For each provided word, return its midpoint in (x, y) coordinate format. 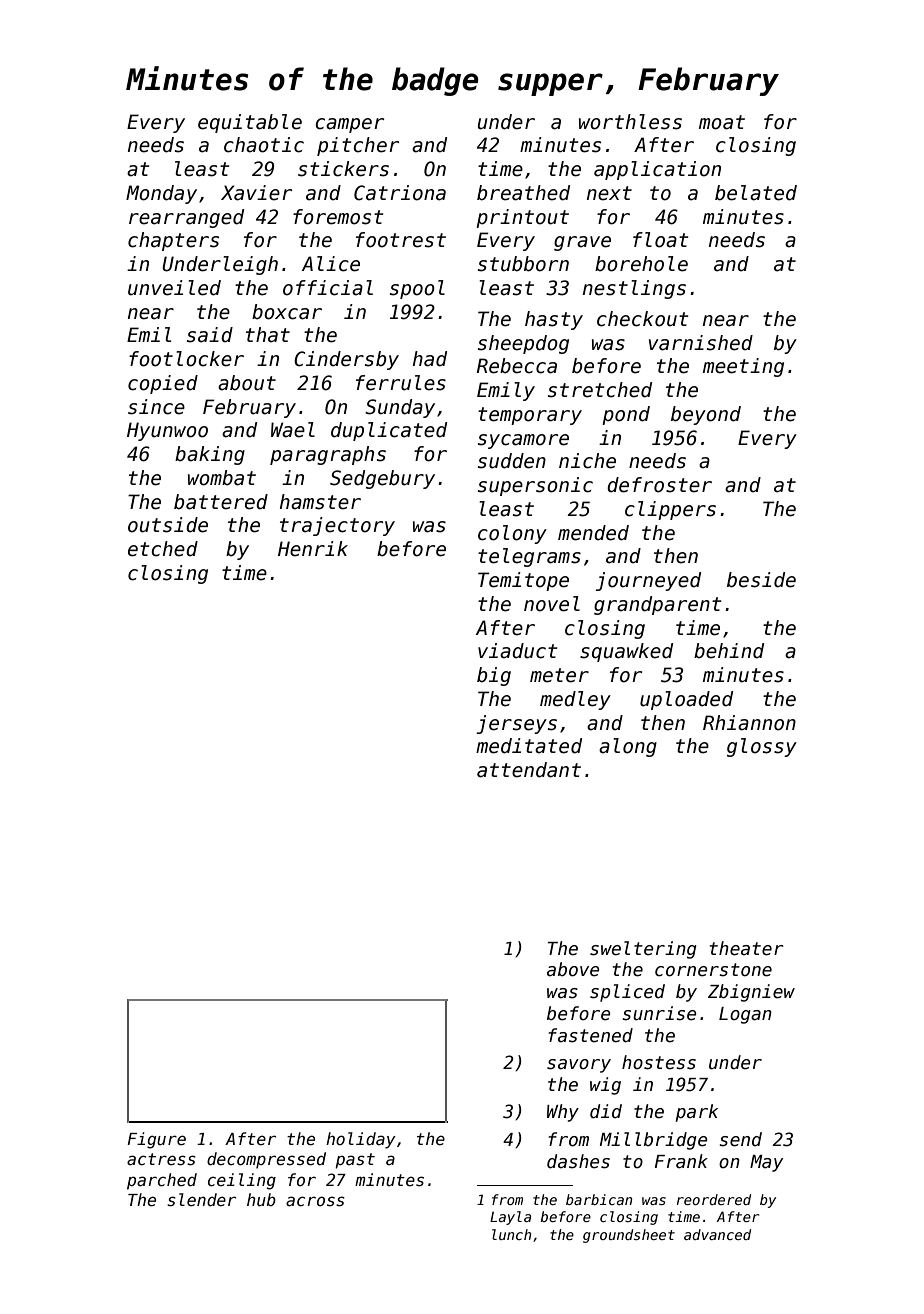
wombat (222, 478)
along (628, 747)
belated (756, 193)
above (573, 969)
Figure (156, 1140)
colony (512, 534)
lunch (511, 1234)
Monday (161, 194)
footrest (401, 240)
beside (761, 580)
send (740, 1139)
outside (168, 525)
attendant (529, 770)
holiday (361, 1140)
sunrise (659, 1013)
